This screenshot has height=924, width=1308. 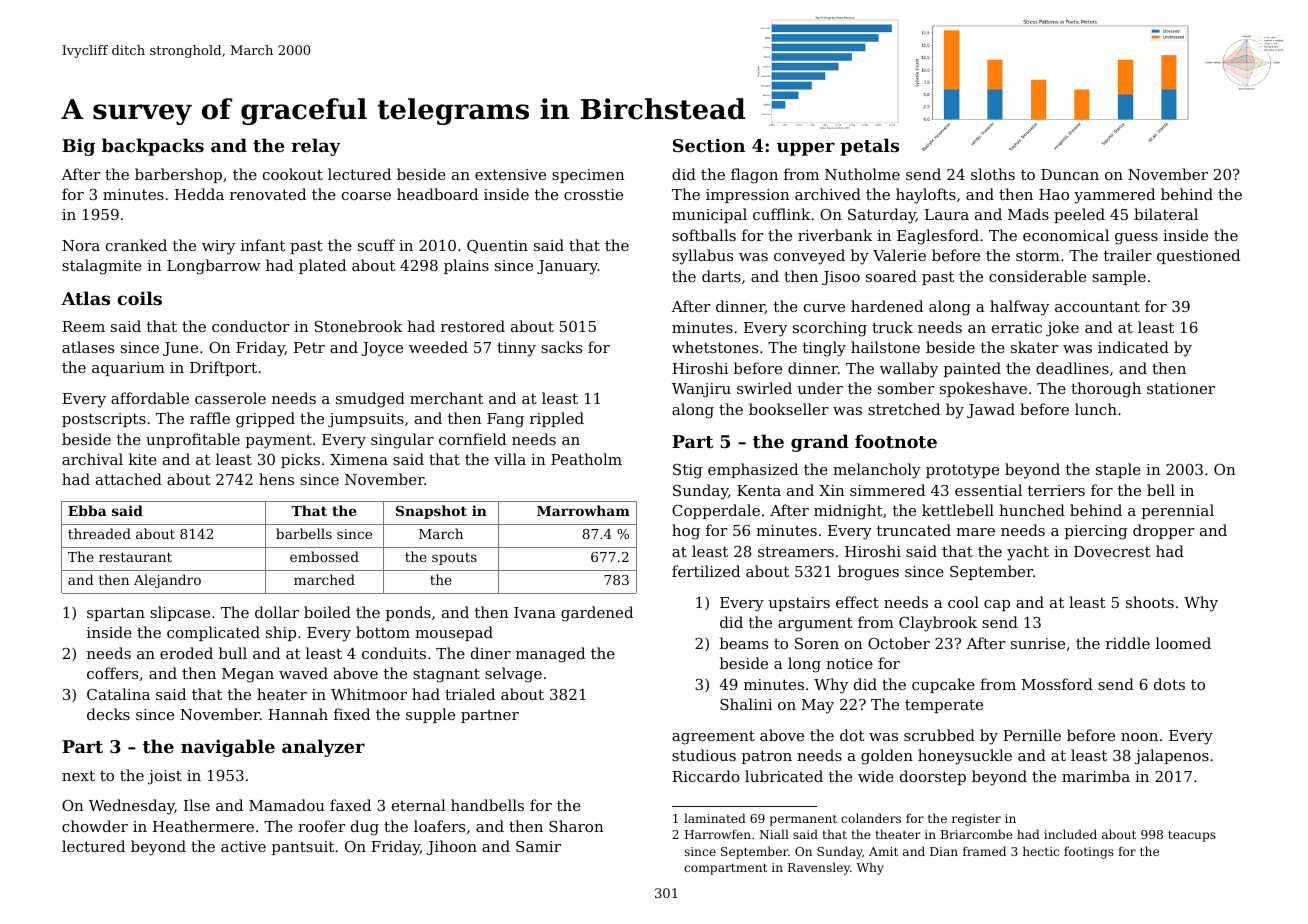 What do you see at coordinates (1178, 511) in the screenshot?
I see `perennial` at bounding box center [1178, 511].
